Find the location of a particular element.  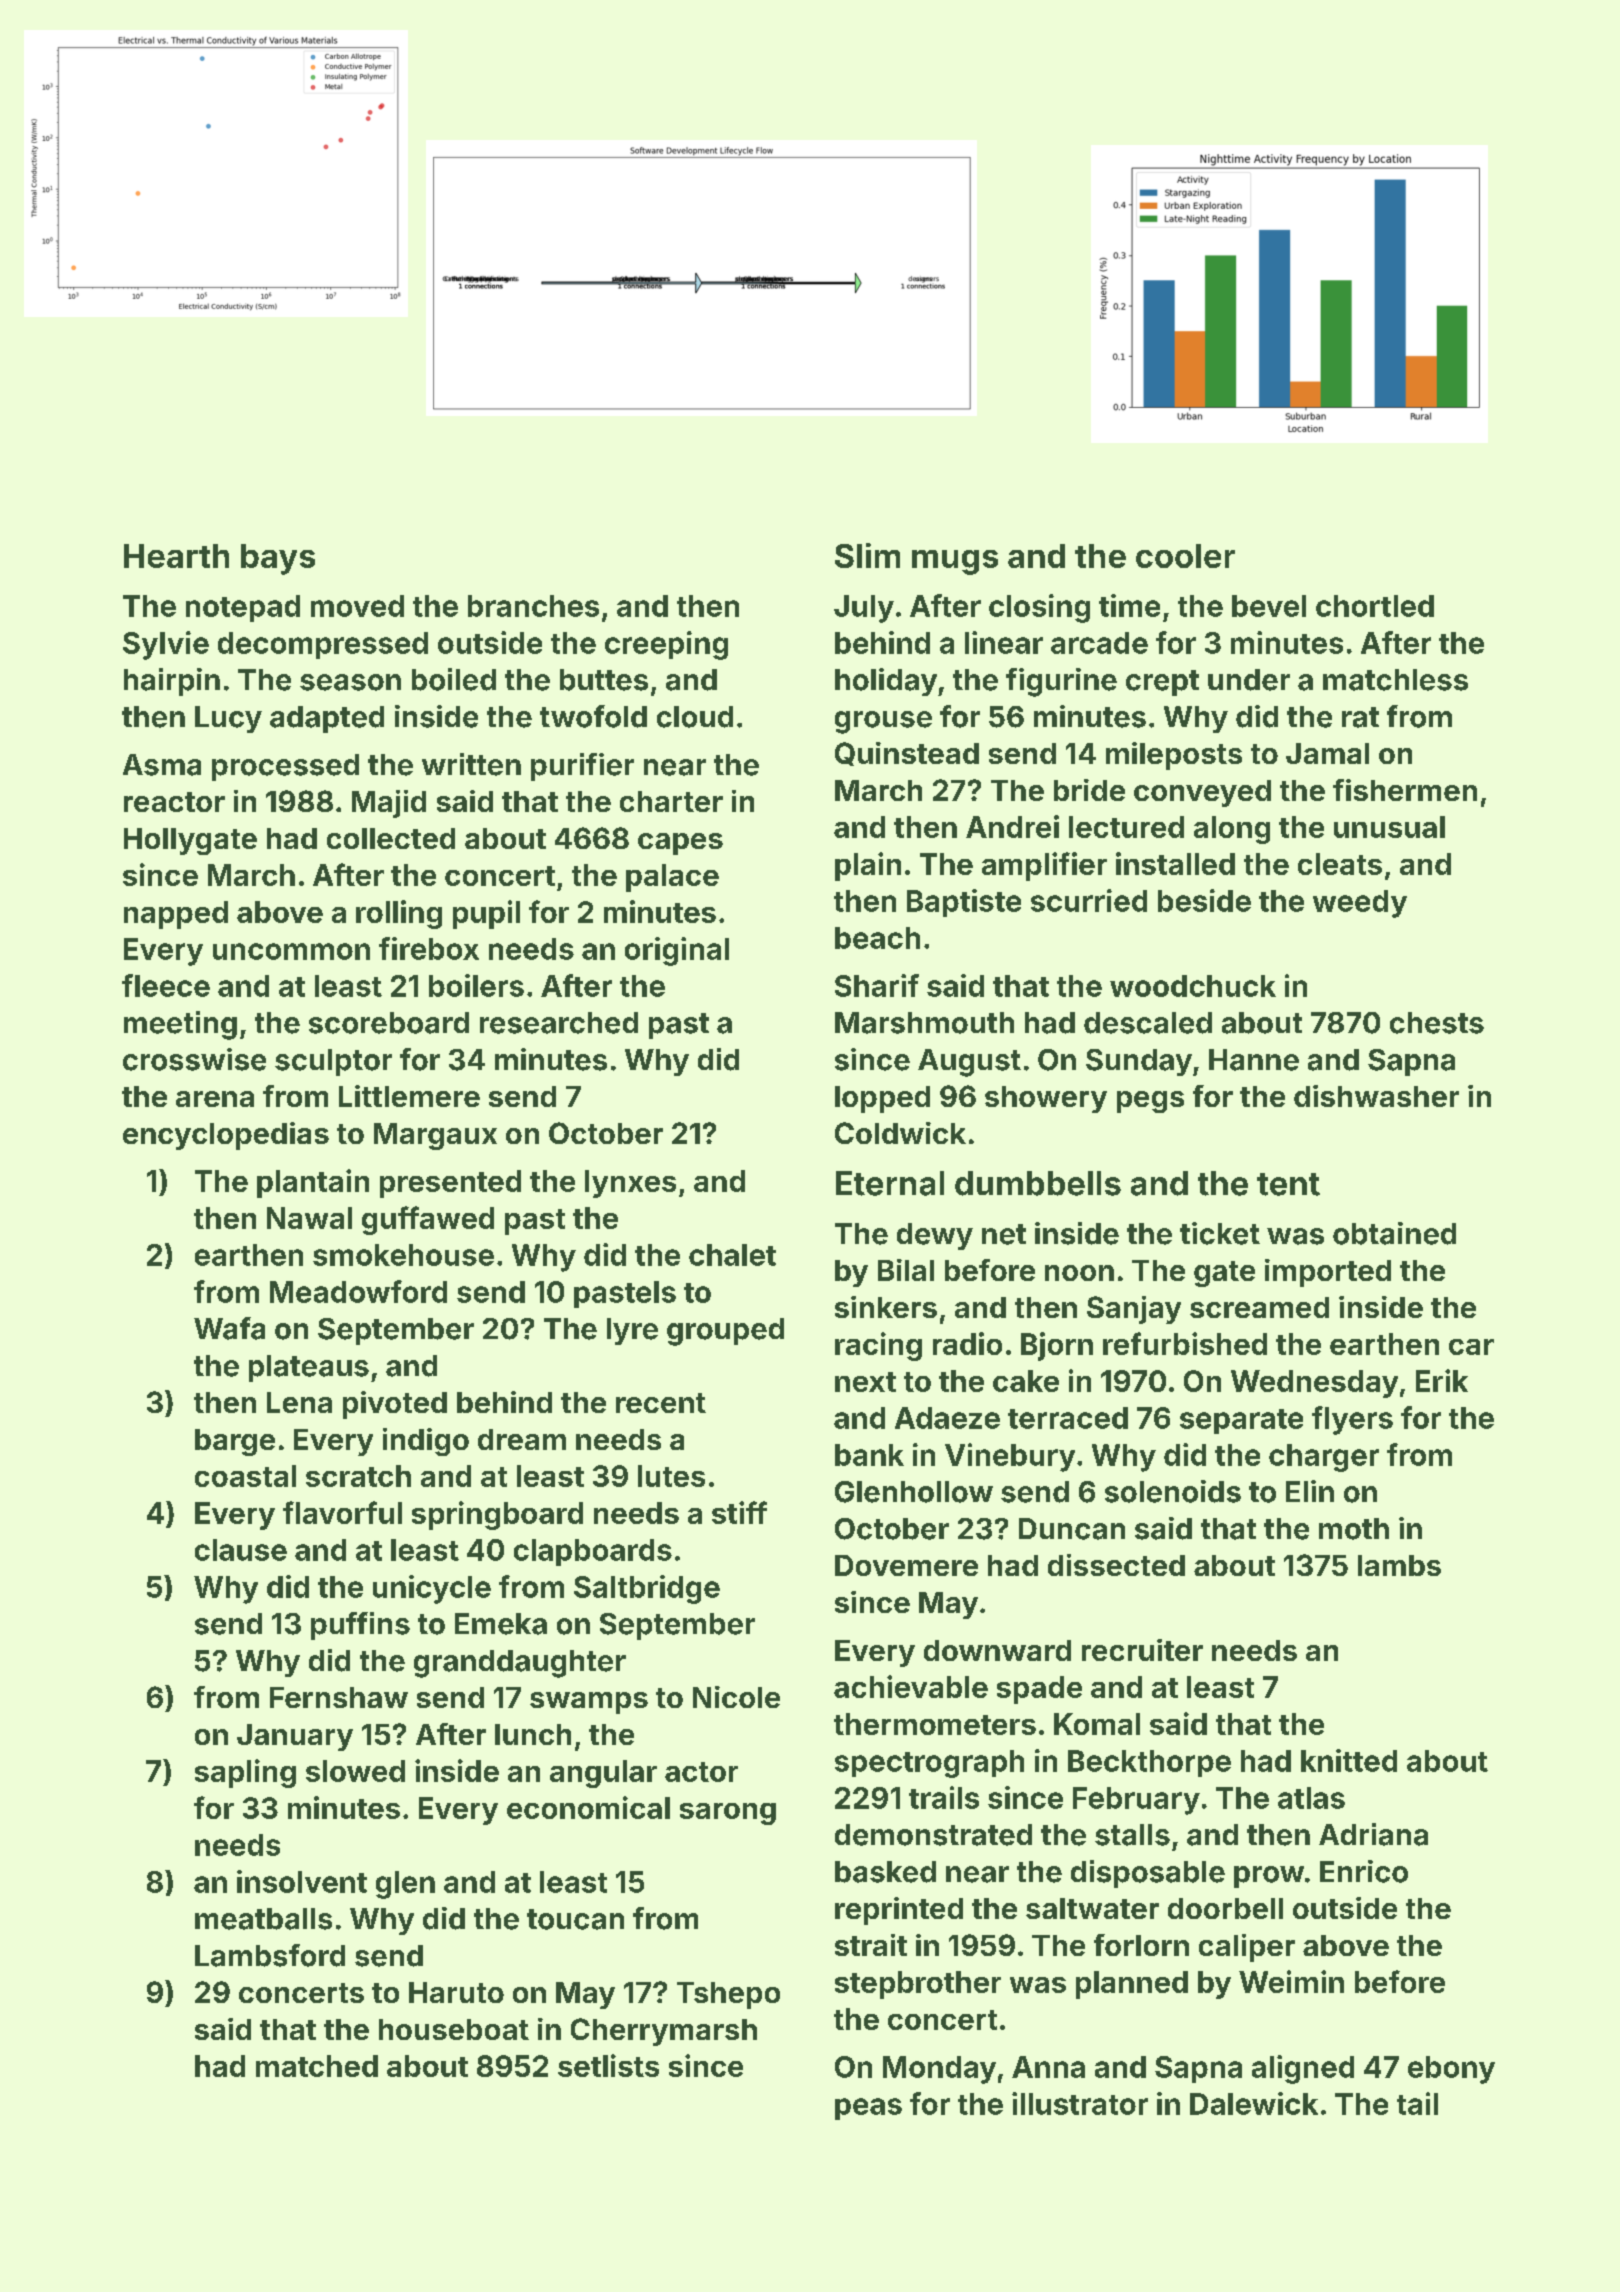

sarong is located at coordinates (728, 1814).
